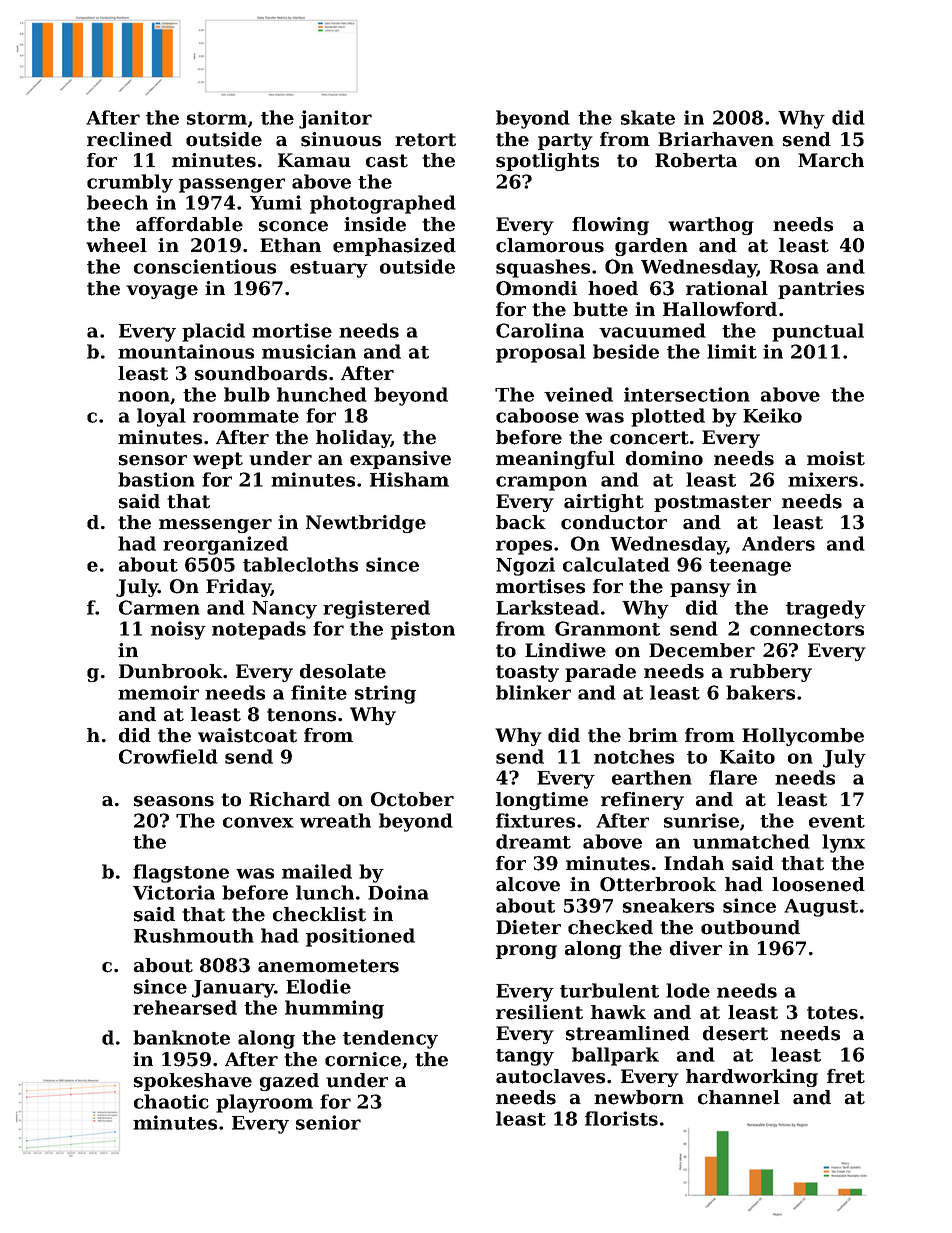 The height and width of the document is (1233, 952). I want to click on holiday, so click(353, 439).
